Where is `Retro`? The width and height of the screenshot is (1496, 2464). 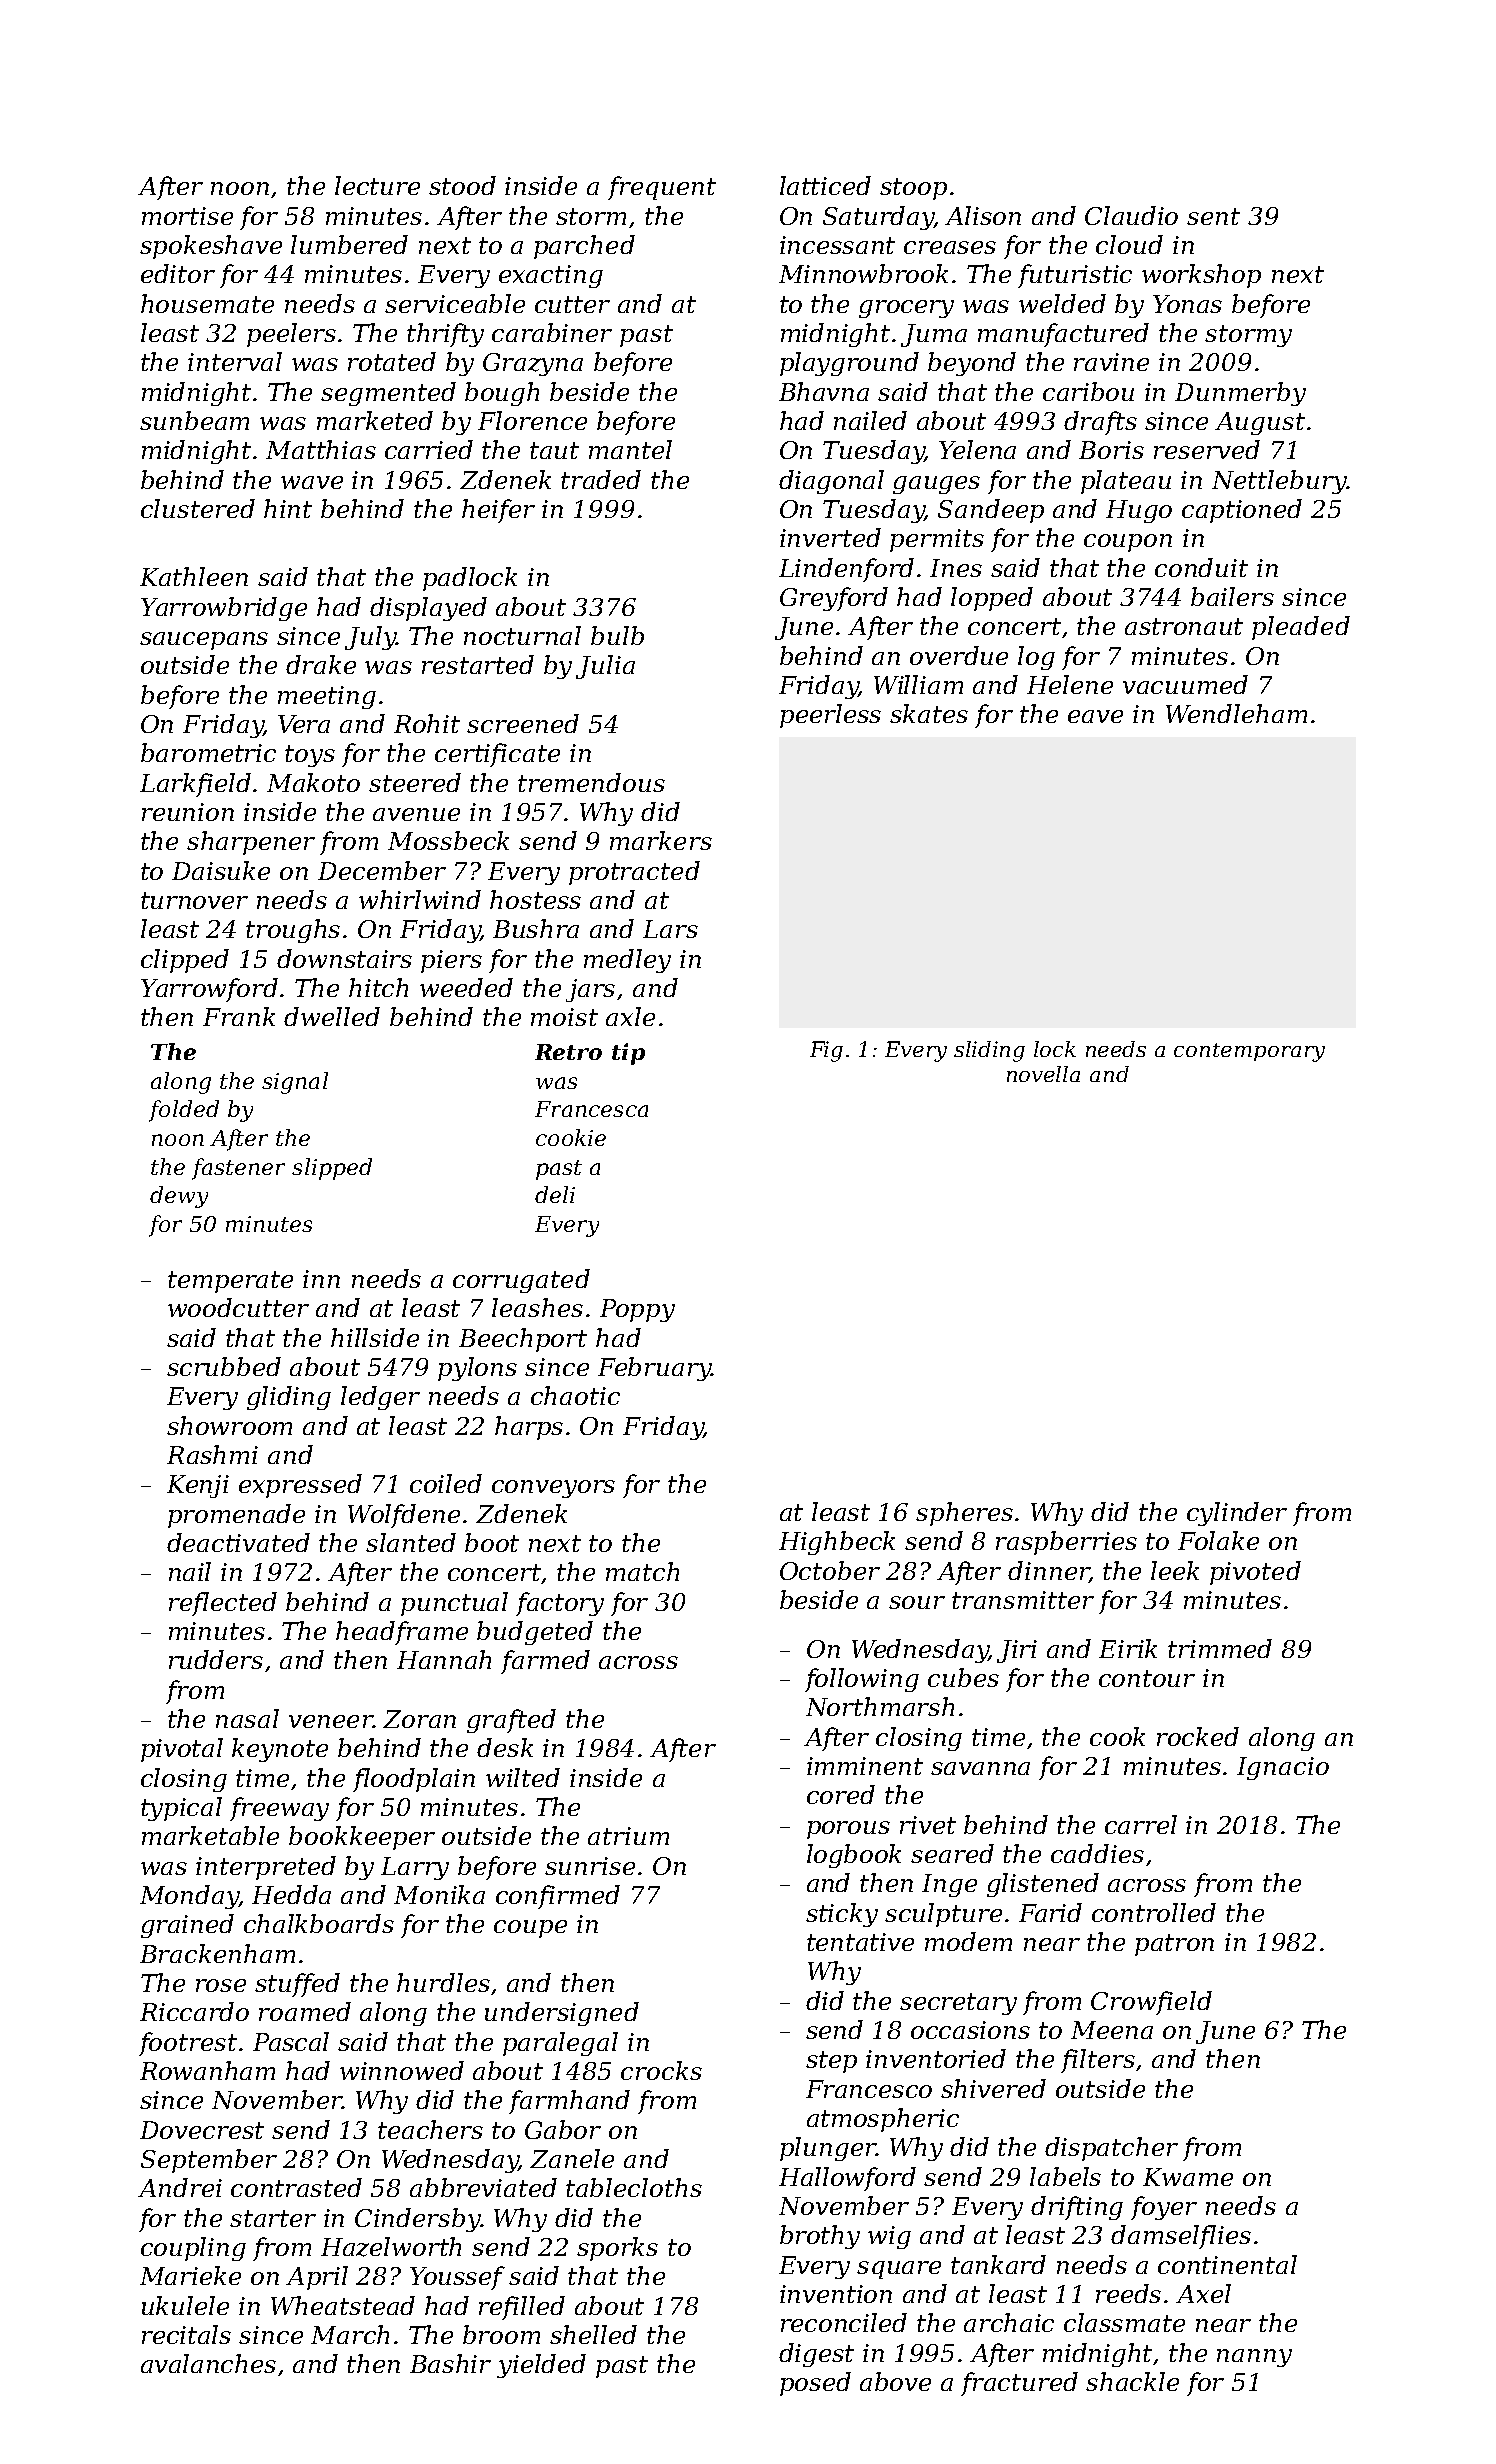 Retro is located at coordinates (568, 1052).
